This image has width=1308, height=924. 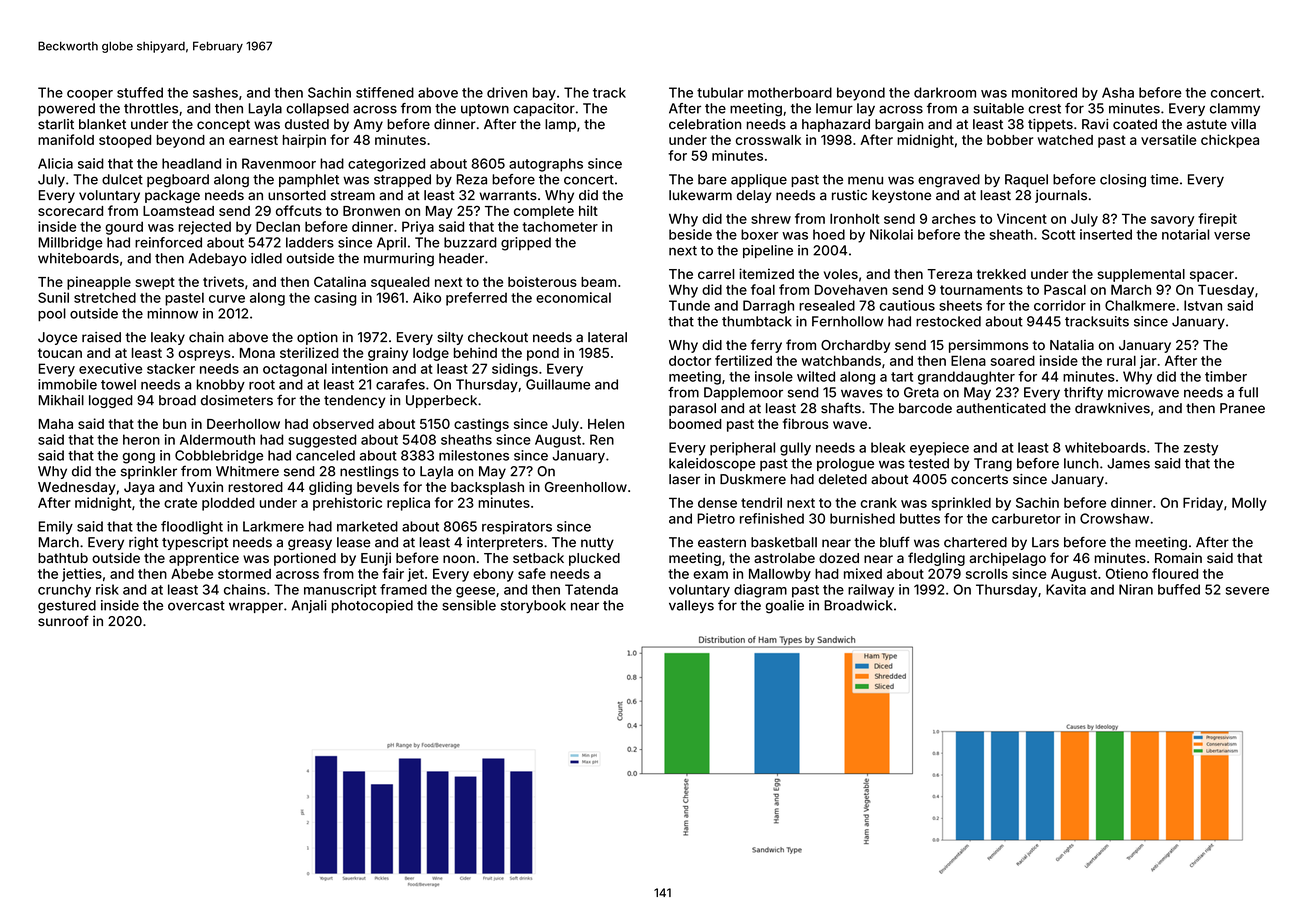 What do you see at coordinates (67, 607) in the image?
I see `gestured` at bounding box center [67, 607].
